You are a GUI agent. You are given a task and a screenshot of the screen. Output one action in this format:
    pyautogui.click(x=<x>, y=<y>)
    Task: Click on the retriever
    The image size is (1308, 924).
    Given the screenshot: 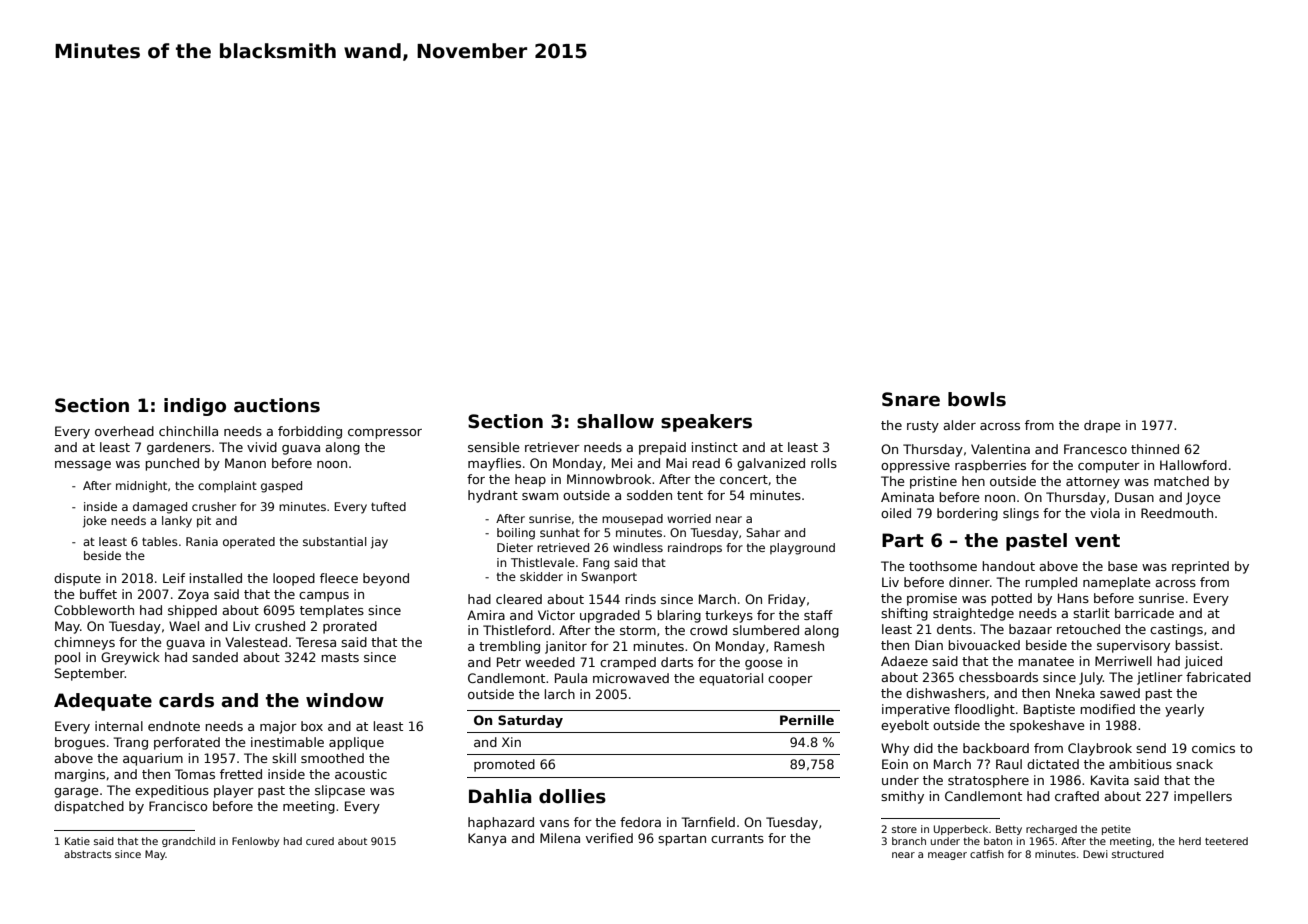 What is the action you would take?
    pyautogui.click(x=552, y=447)
